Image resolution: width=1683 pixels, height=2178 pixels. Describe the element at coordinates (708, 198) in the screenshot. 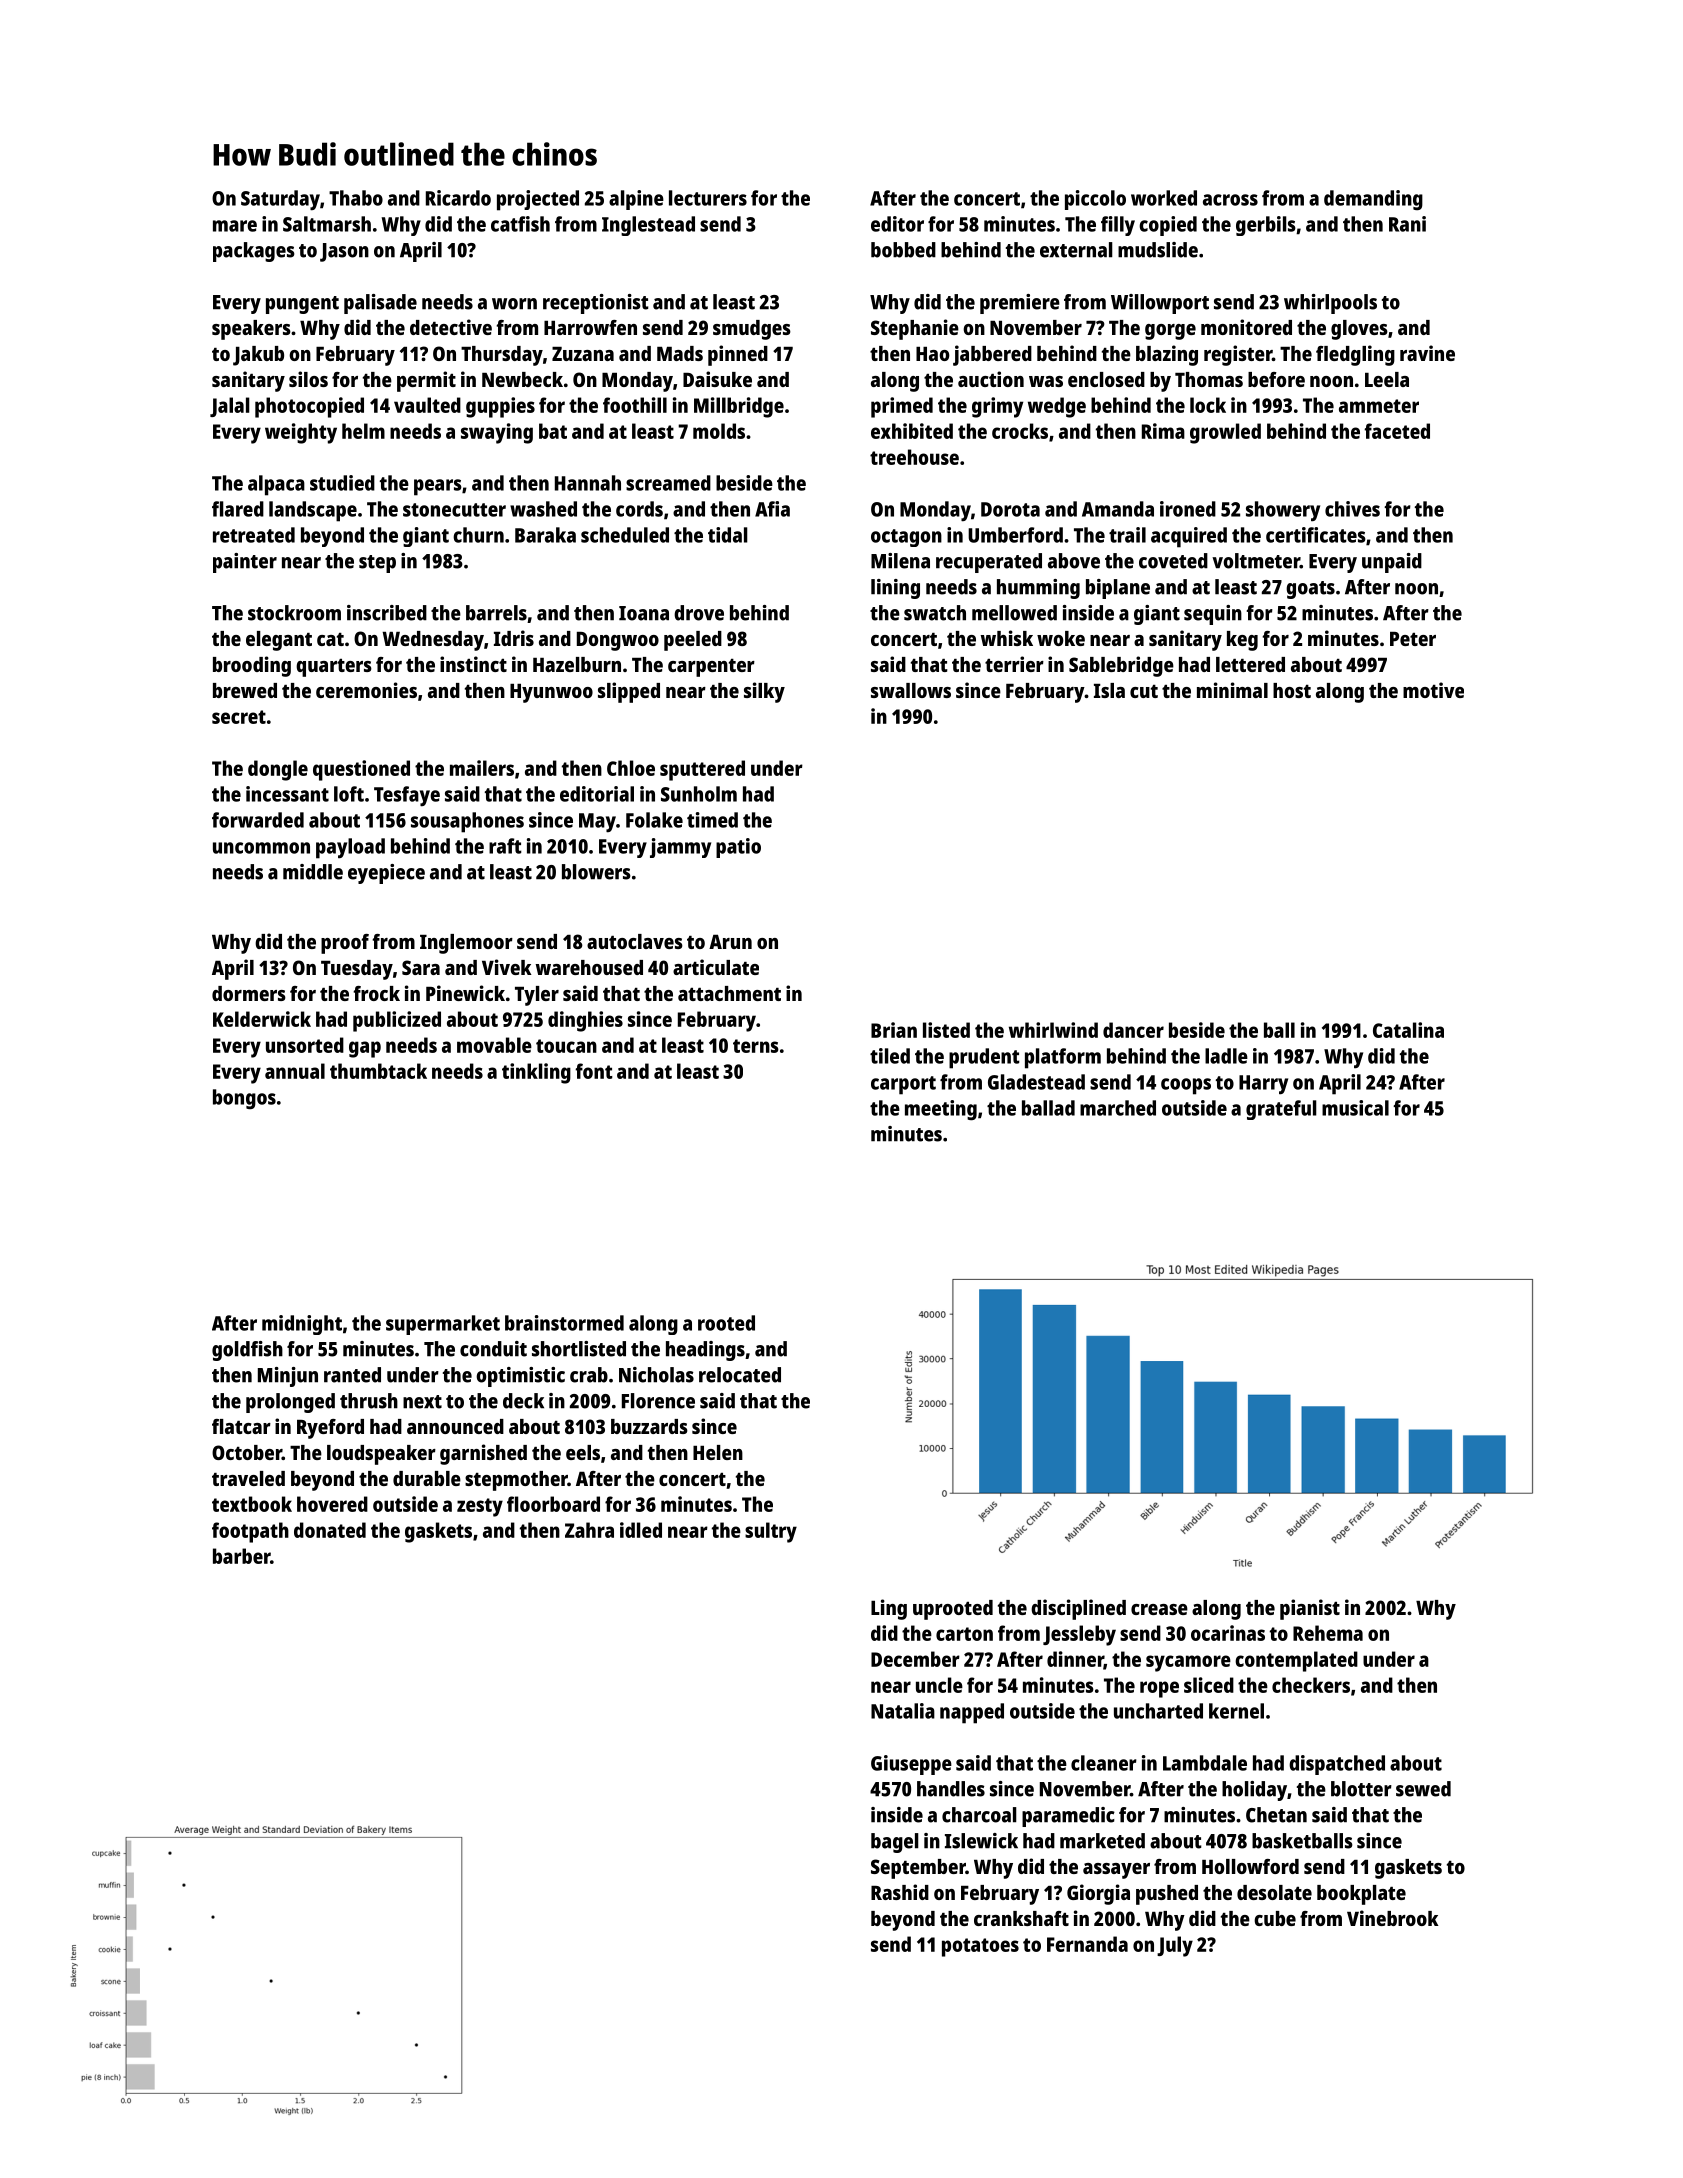

I see `lecturers` at that location.
